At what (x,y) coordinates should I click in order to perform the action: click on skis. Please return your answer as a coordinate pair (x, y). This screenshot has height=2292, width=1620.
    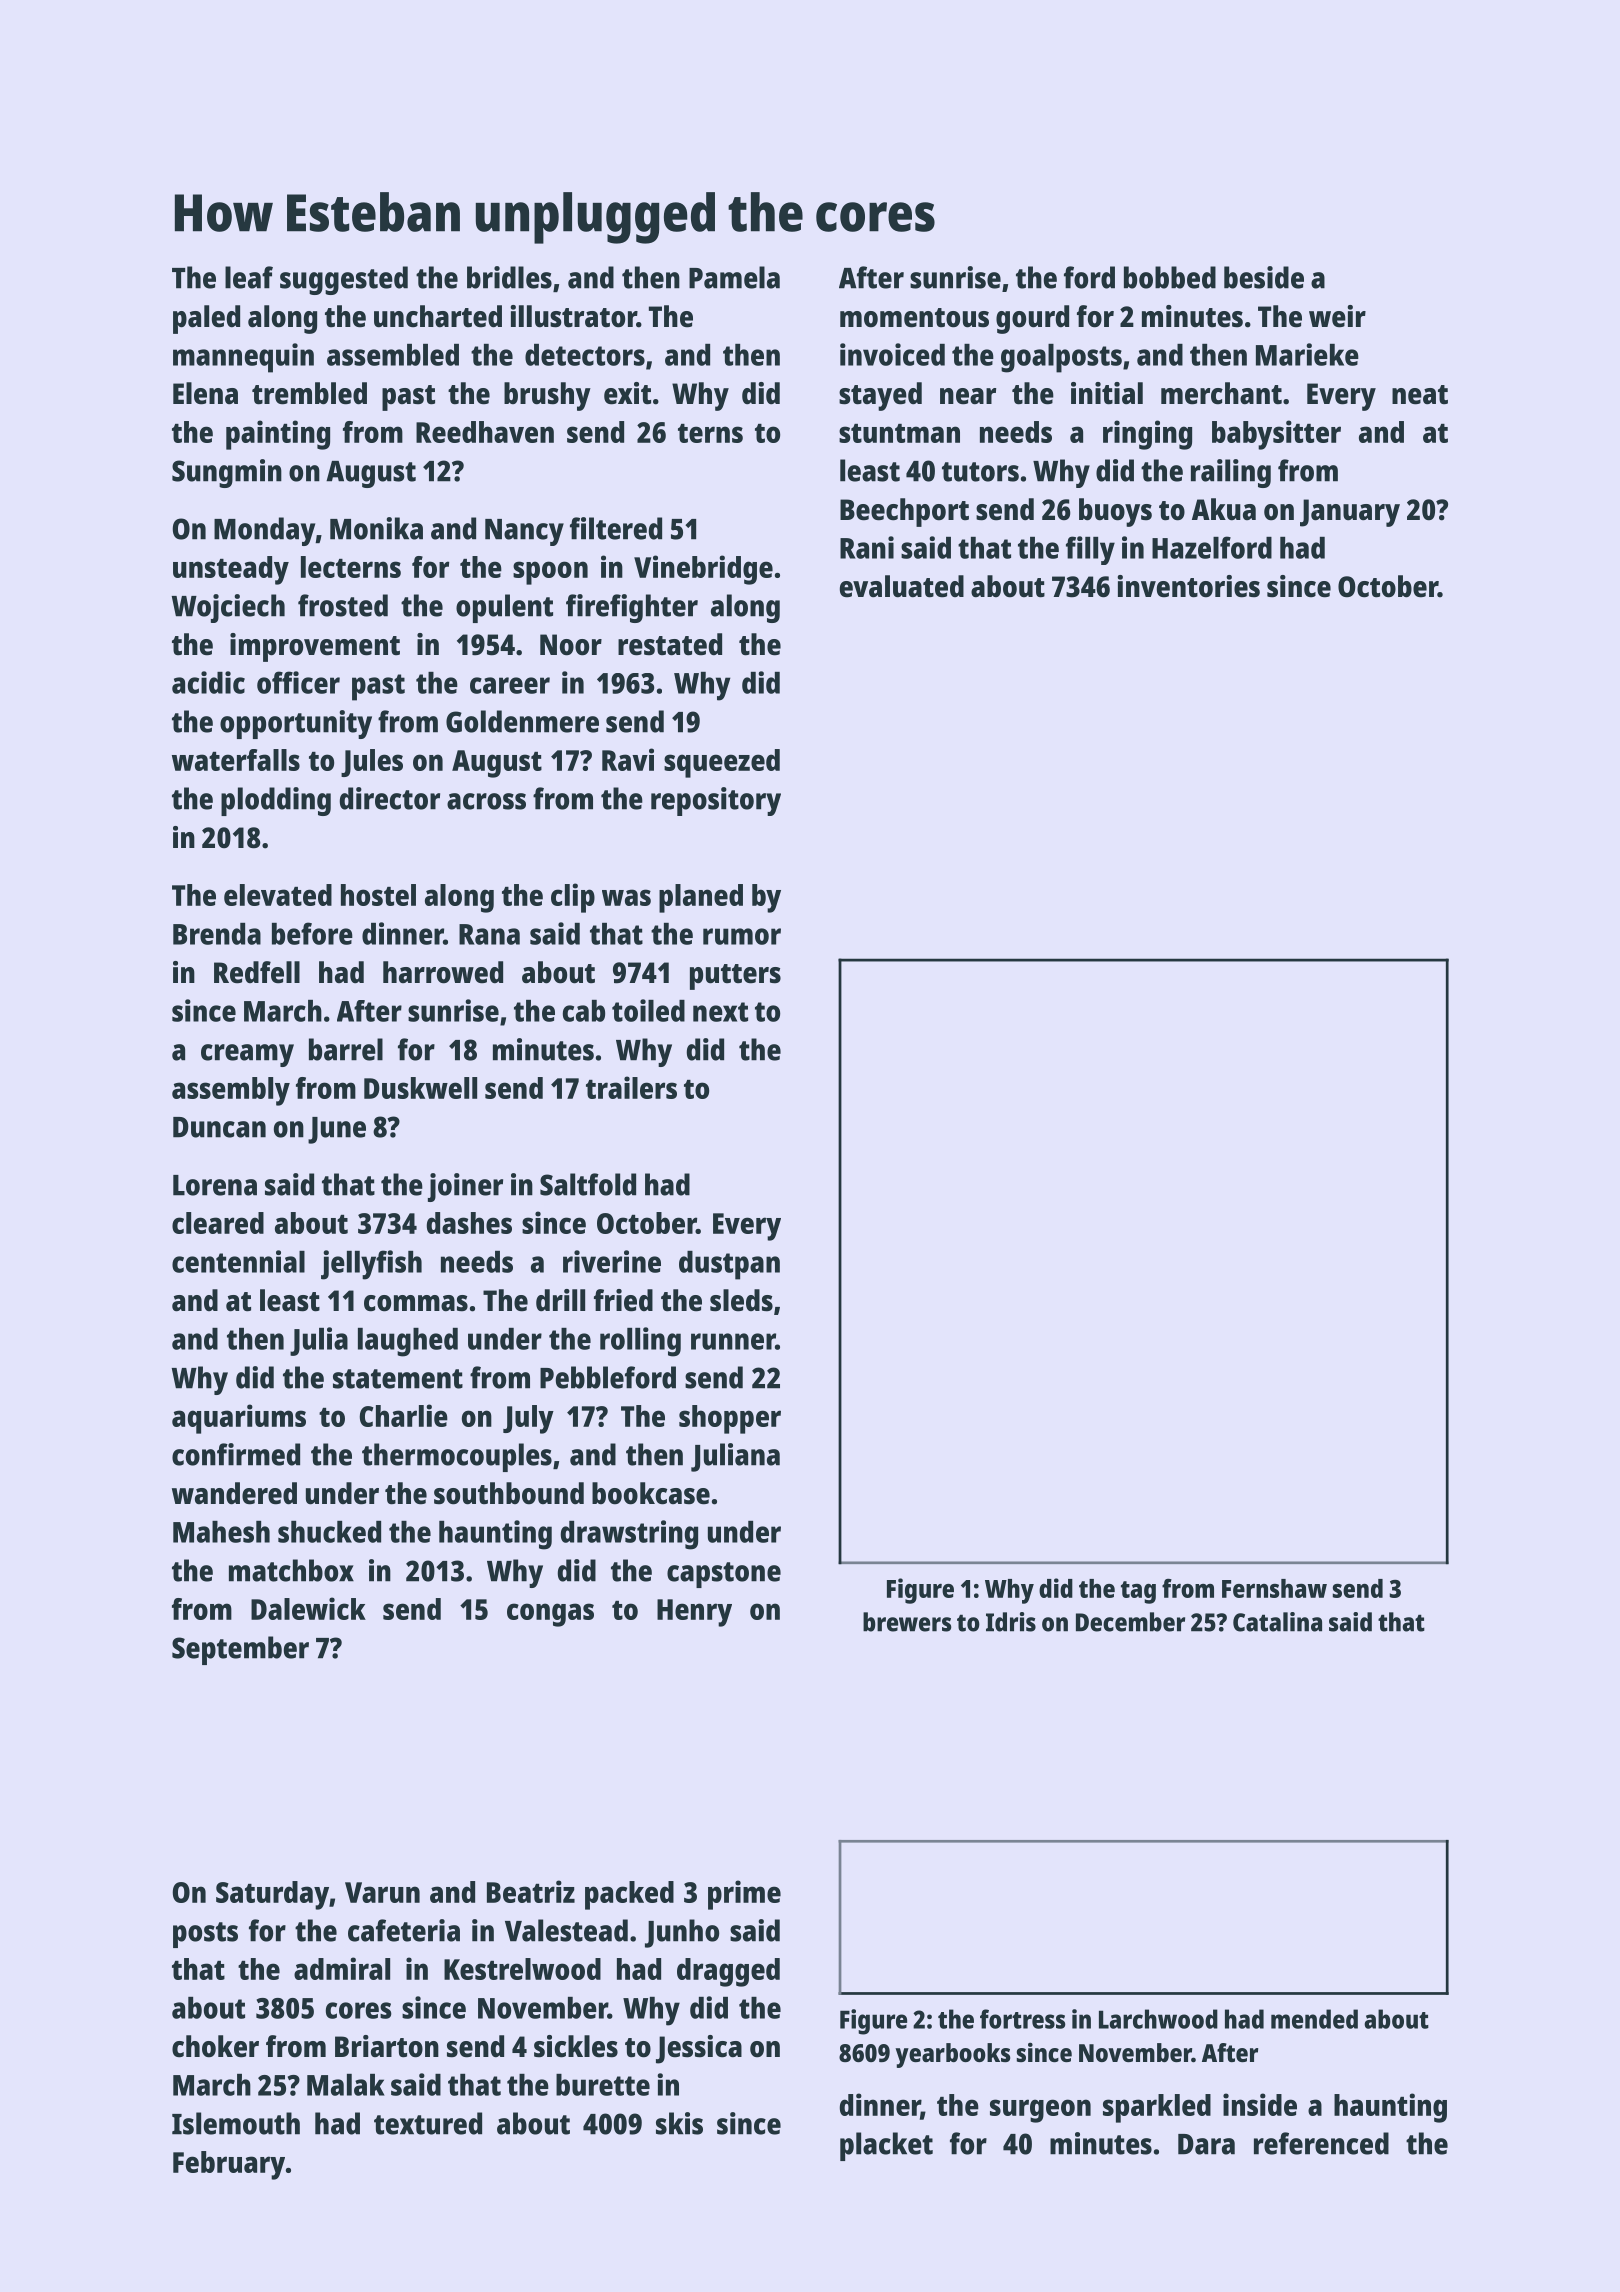
    Looking at the image, I should click on (679, 2123).
